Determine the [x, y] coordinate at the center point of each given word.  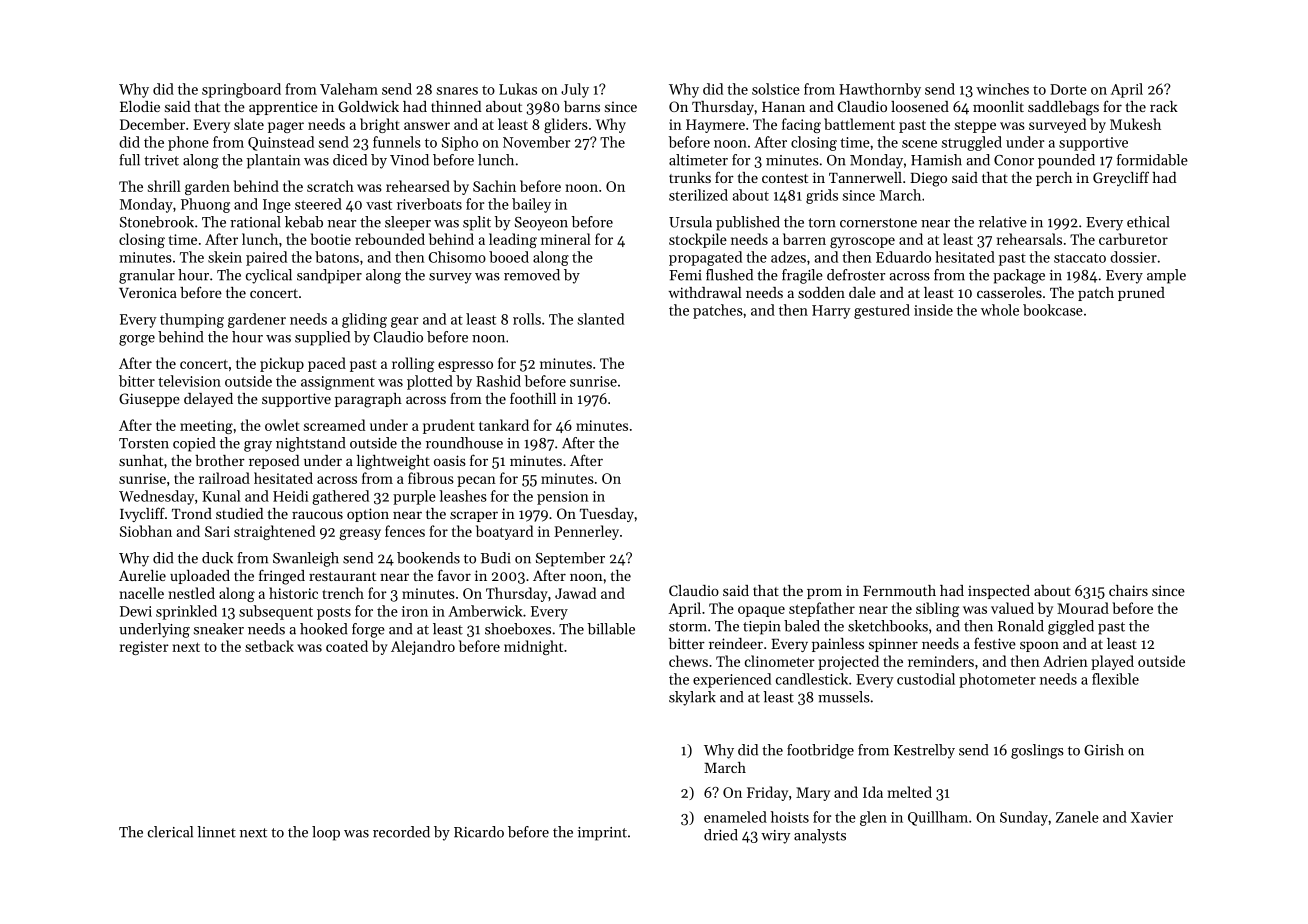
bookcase [1053, 310]
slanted [601, 319]
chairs [1128, 590]
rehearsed [418, 186]
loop [326, 833]
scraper [474, 516]
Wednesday [156, 497]
